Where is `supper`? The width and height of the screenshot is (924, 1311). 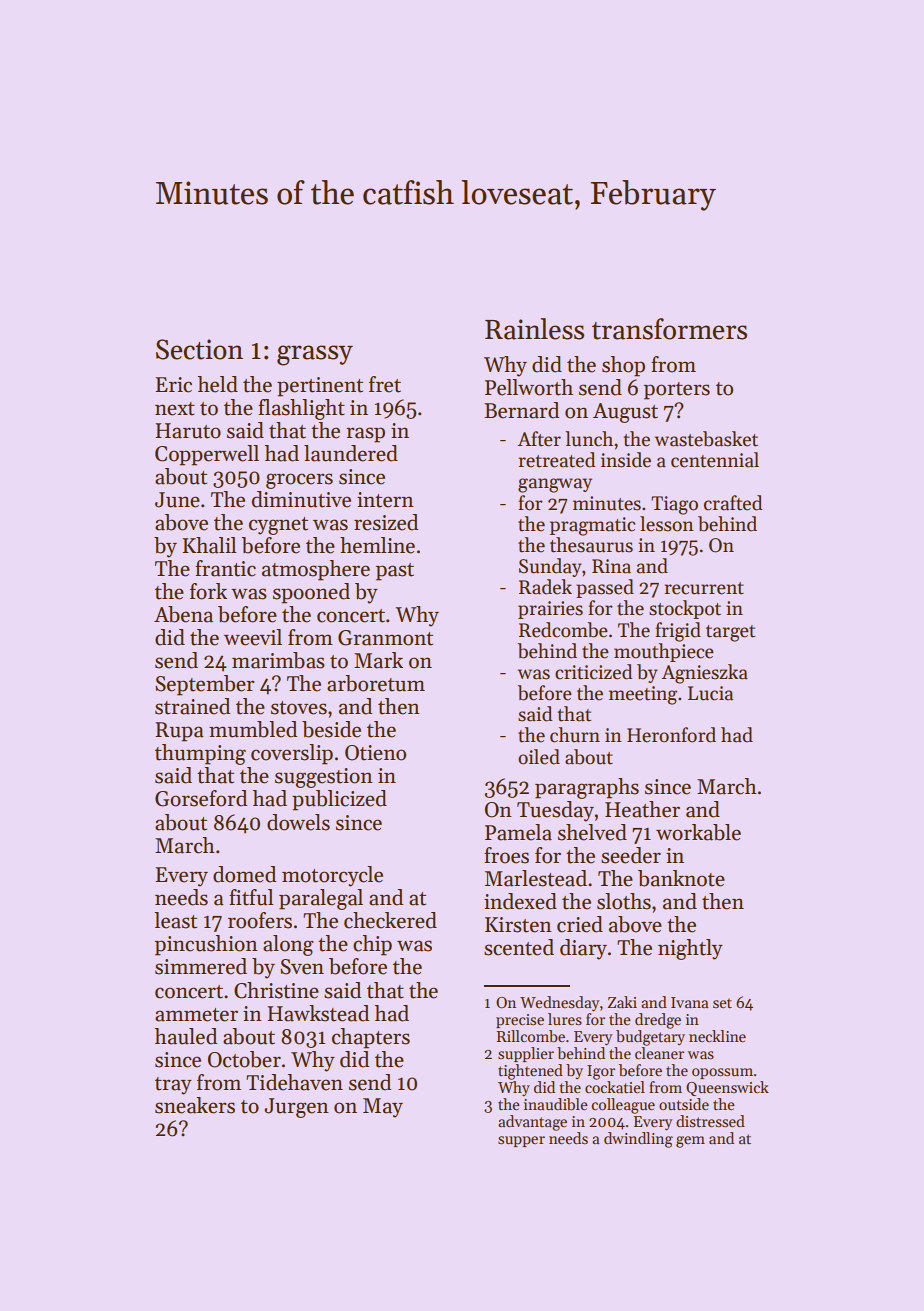
supper is located at coordinates (521, 1141).
